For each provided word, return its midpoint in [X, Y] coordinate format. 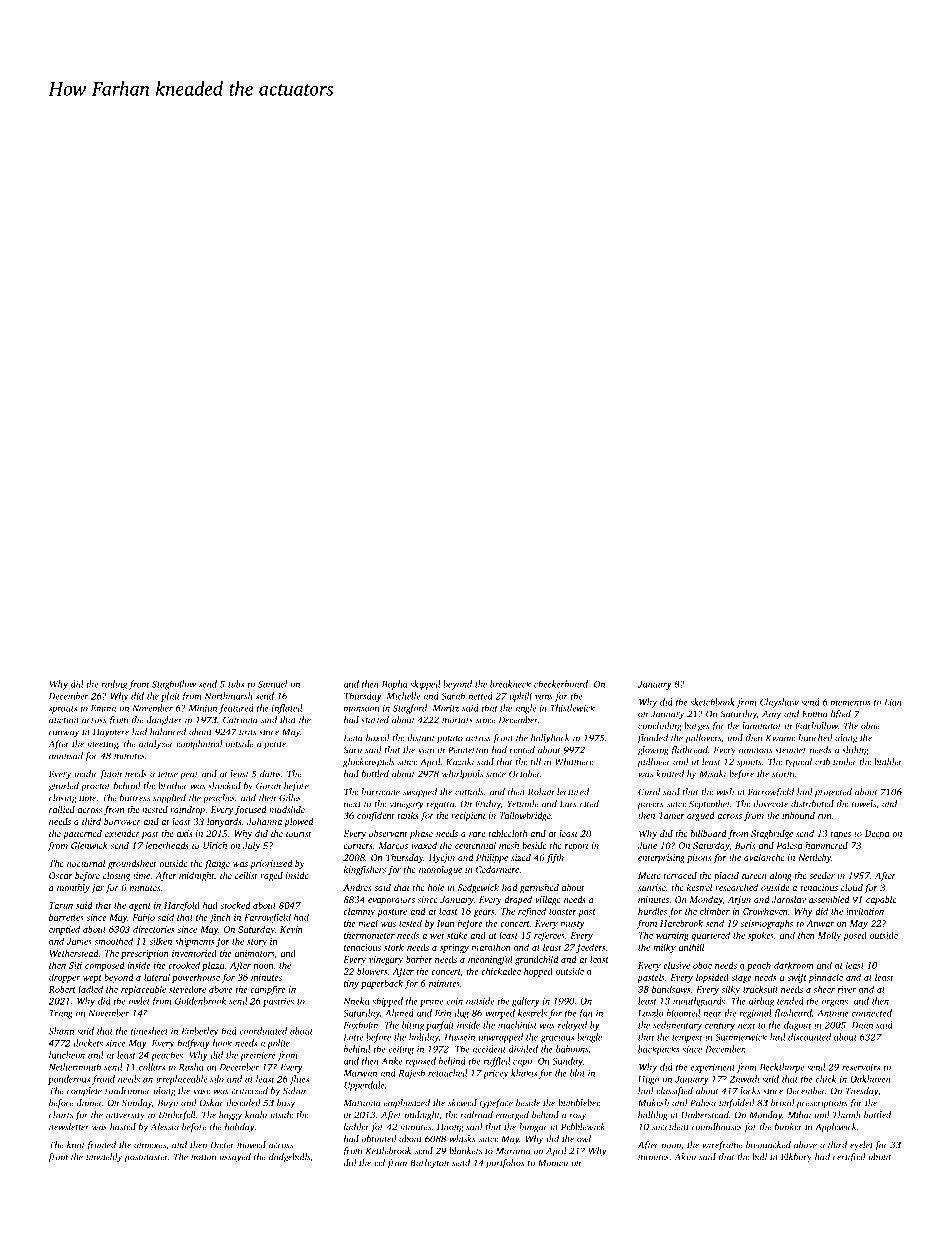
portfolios [505, 1164]
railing [114, 685]
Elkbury [796, 1158]
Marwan [360, 1073]
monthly [73, 888]
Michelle [403, 696]
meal [368, 923]
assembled [829, 899]
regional [755, 1014]
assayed [235, 1158]
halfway [193, 1044]
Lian [893, 702]
